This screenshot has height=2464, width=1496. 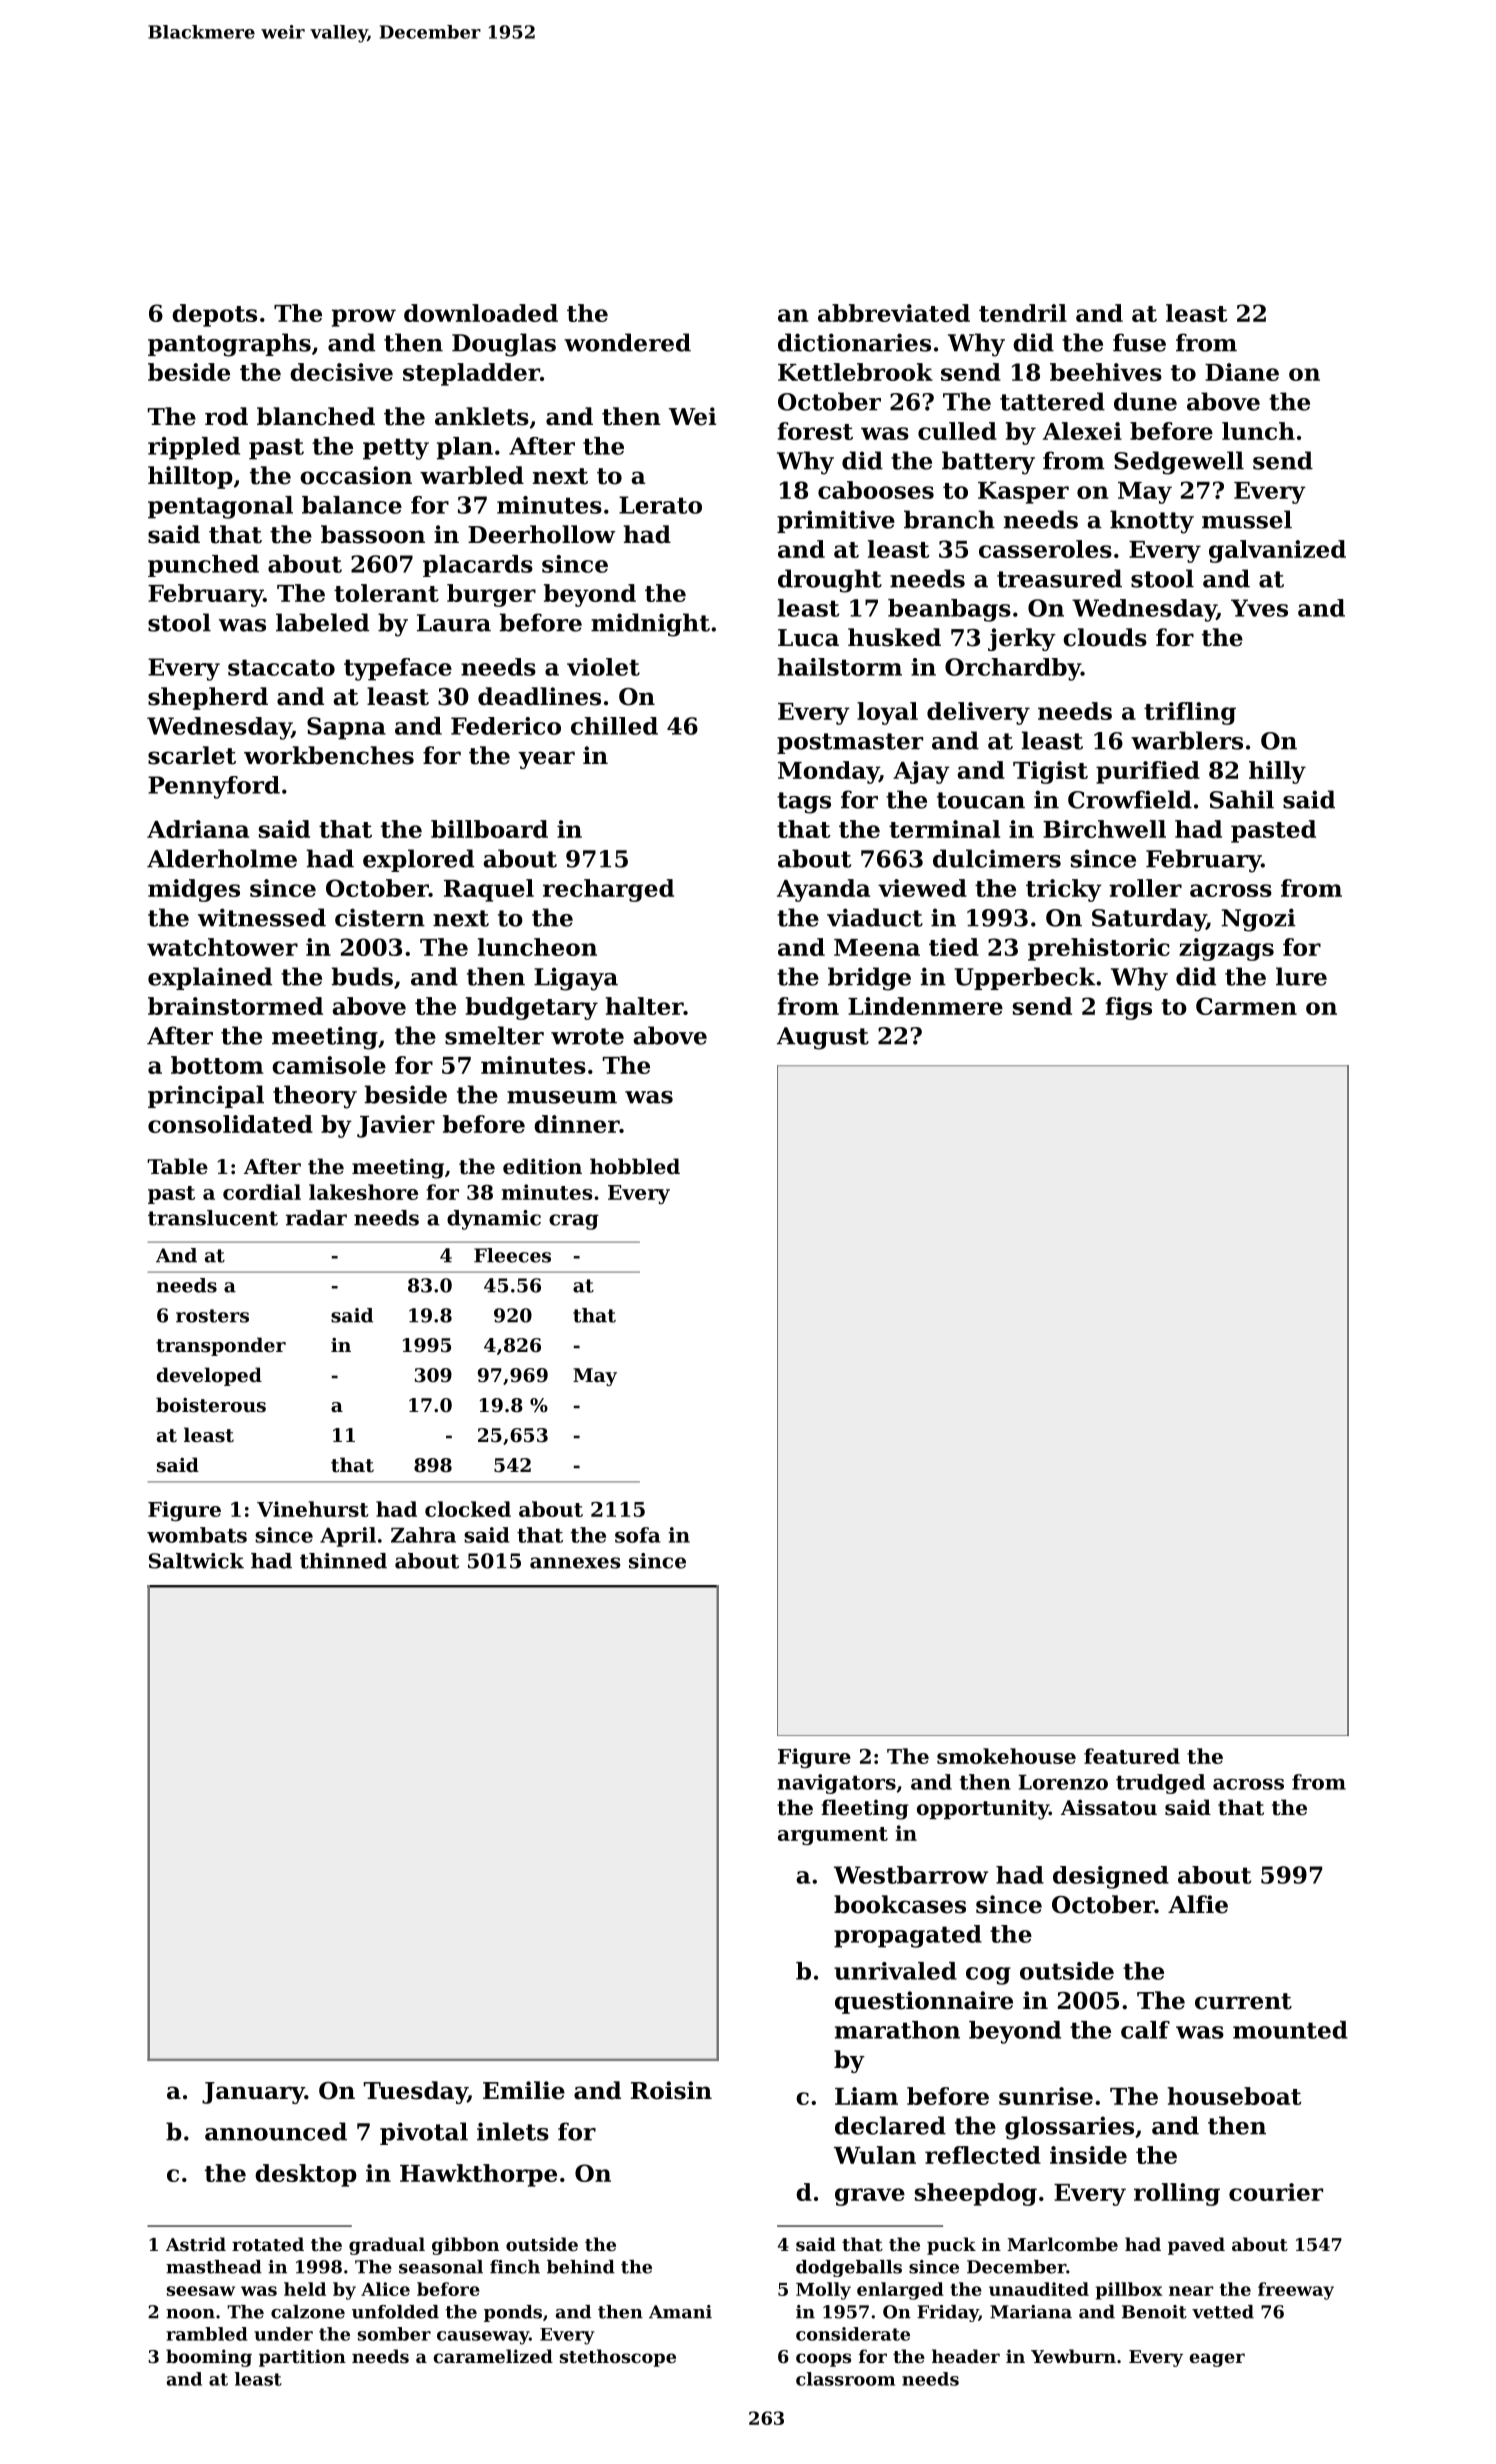 I want to click on stepladder, so click(x=471, y=374).
